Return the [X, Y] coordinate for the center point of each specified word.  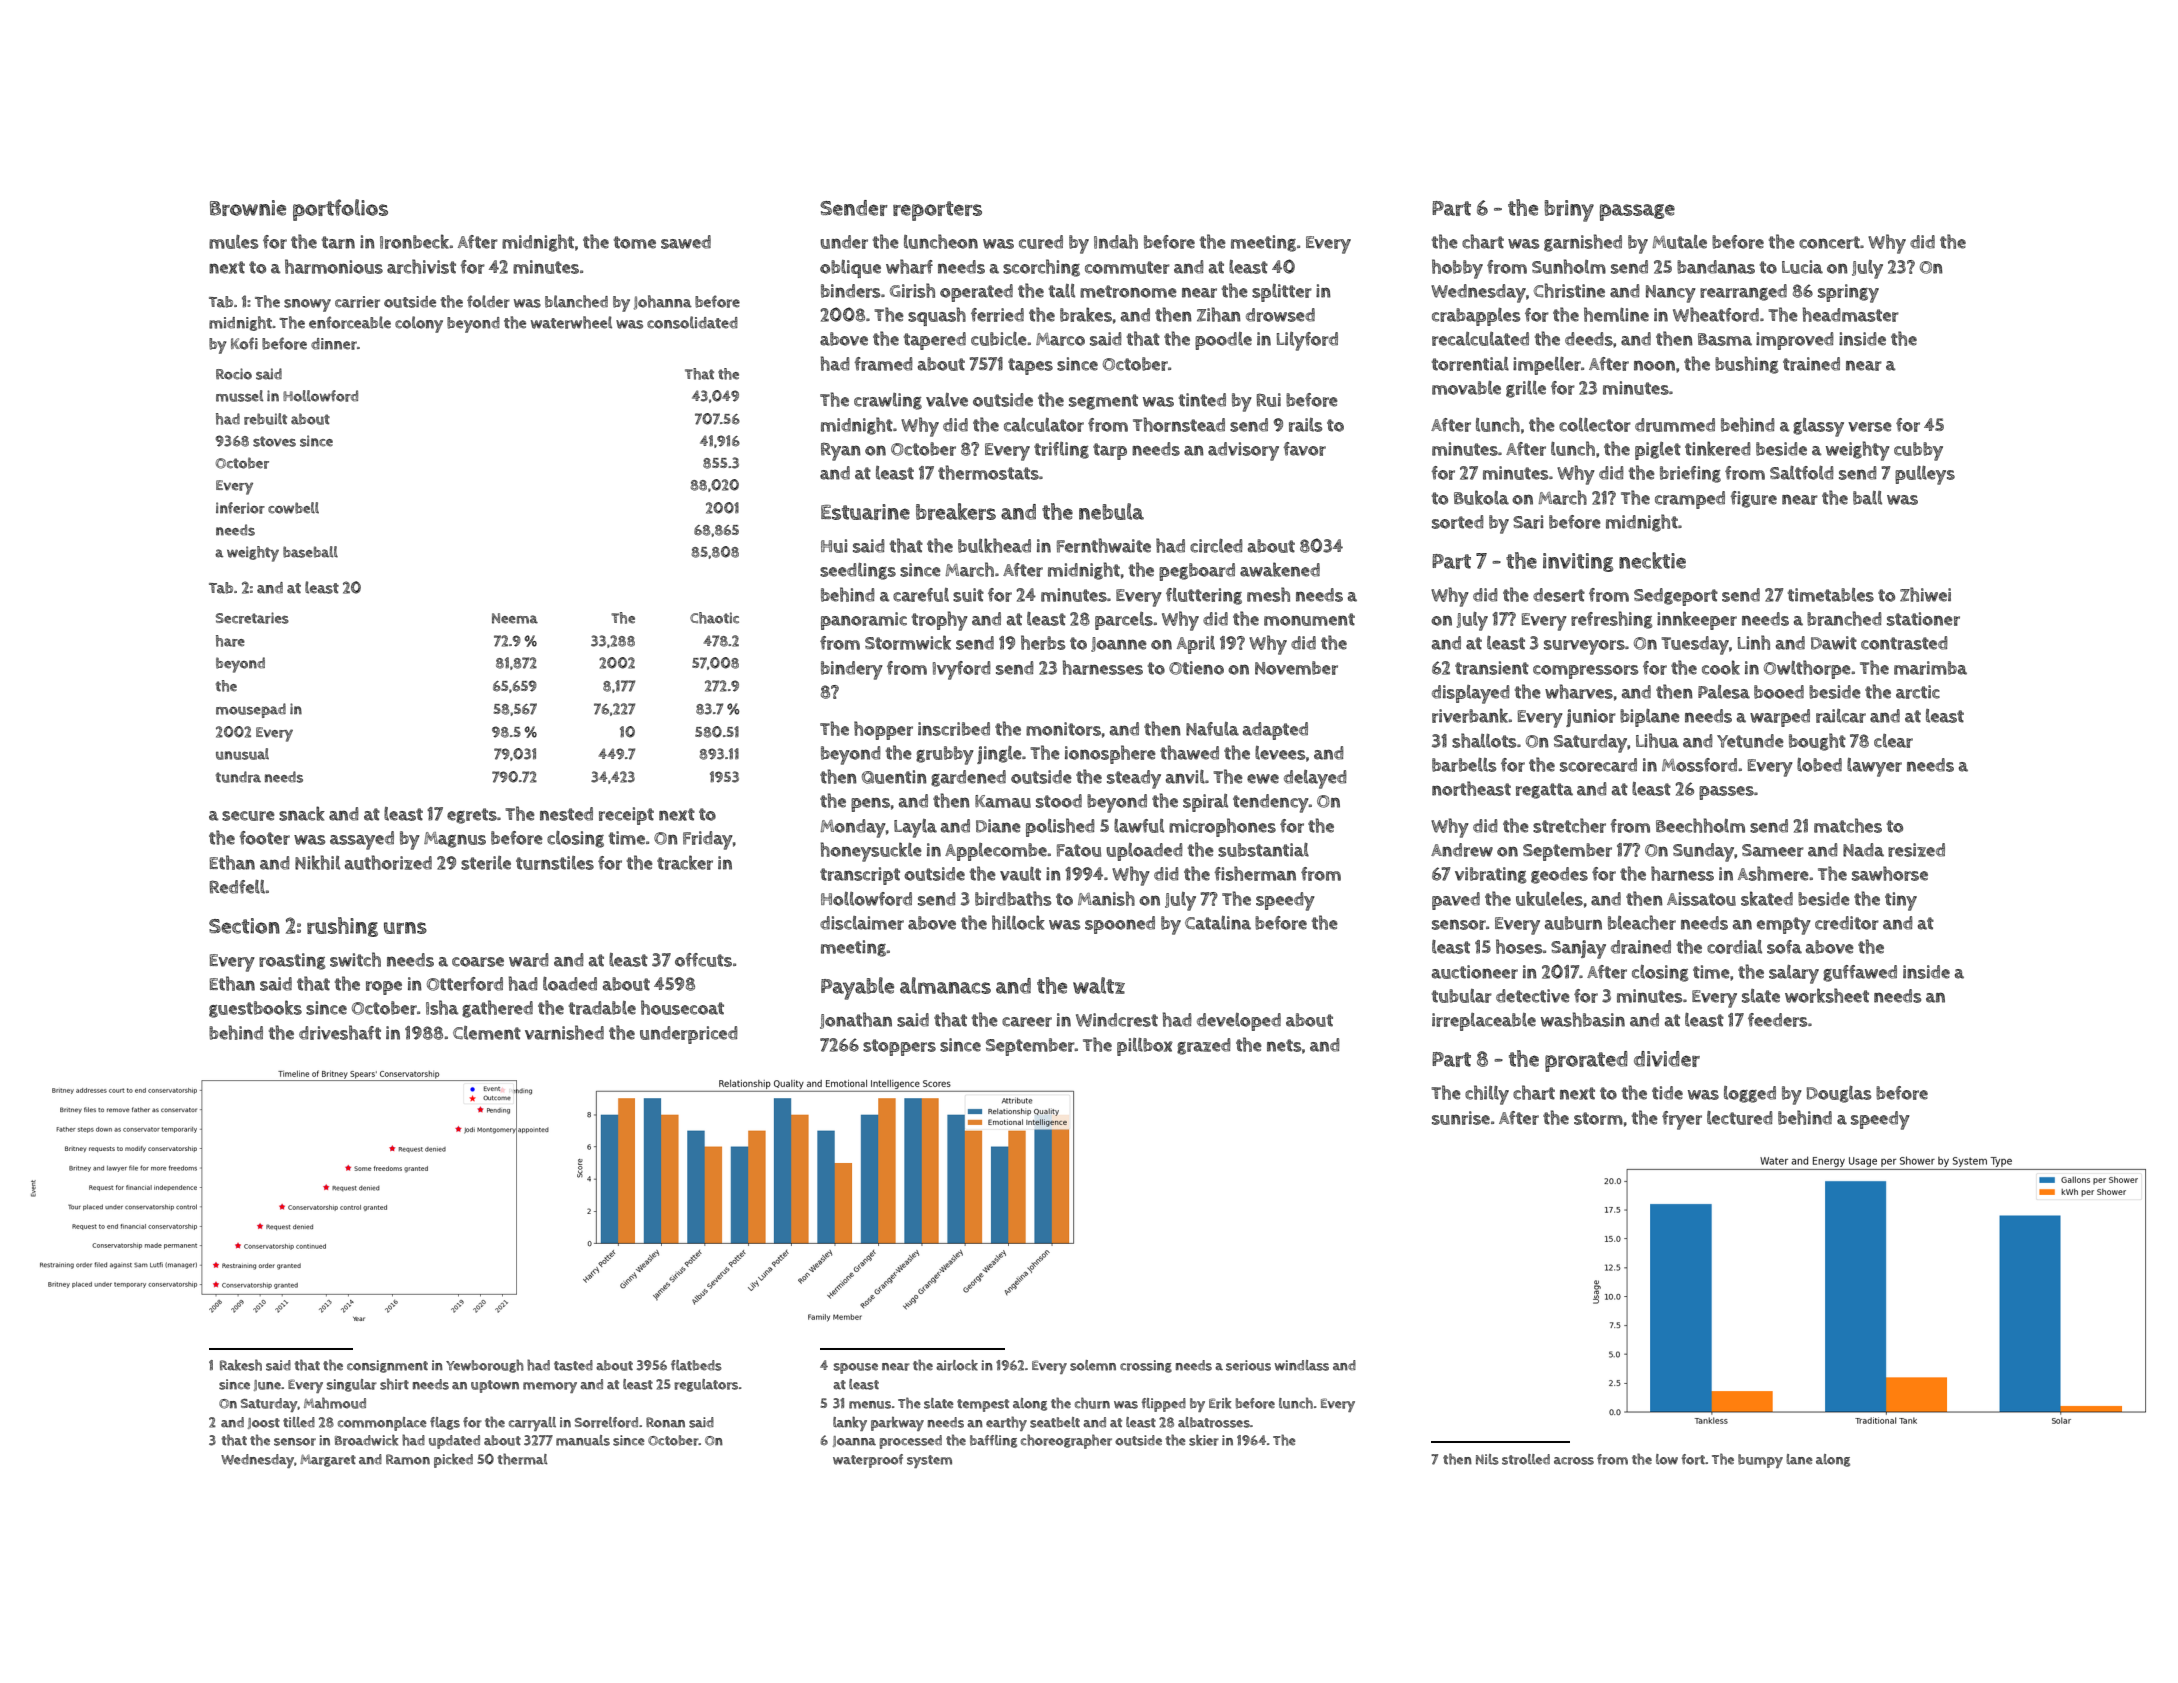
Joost [264, 1423]
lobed [1819, 765]
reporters [937, 211]
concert [1829, 242]
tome [635, 242]
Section [244, 926]
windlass [1301, 1365]
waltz [1099, 985]
